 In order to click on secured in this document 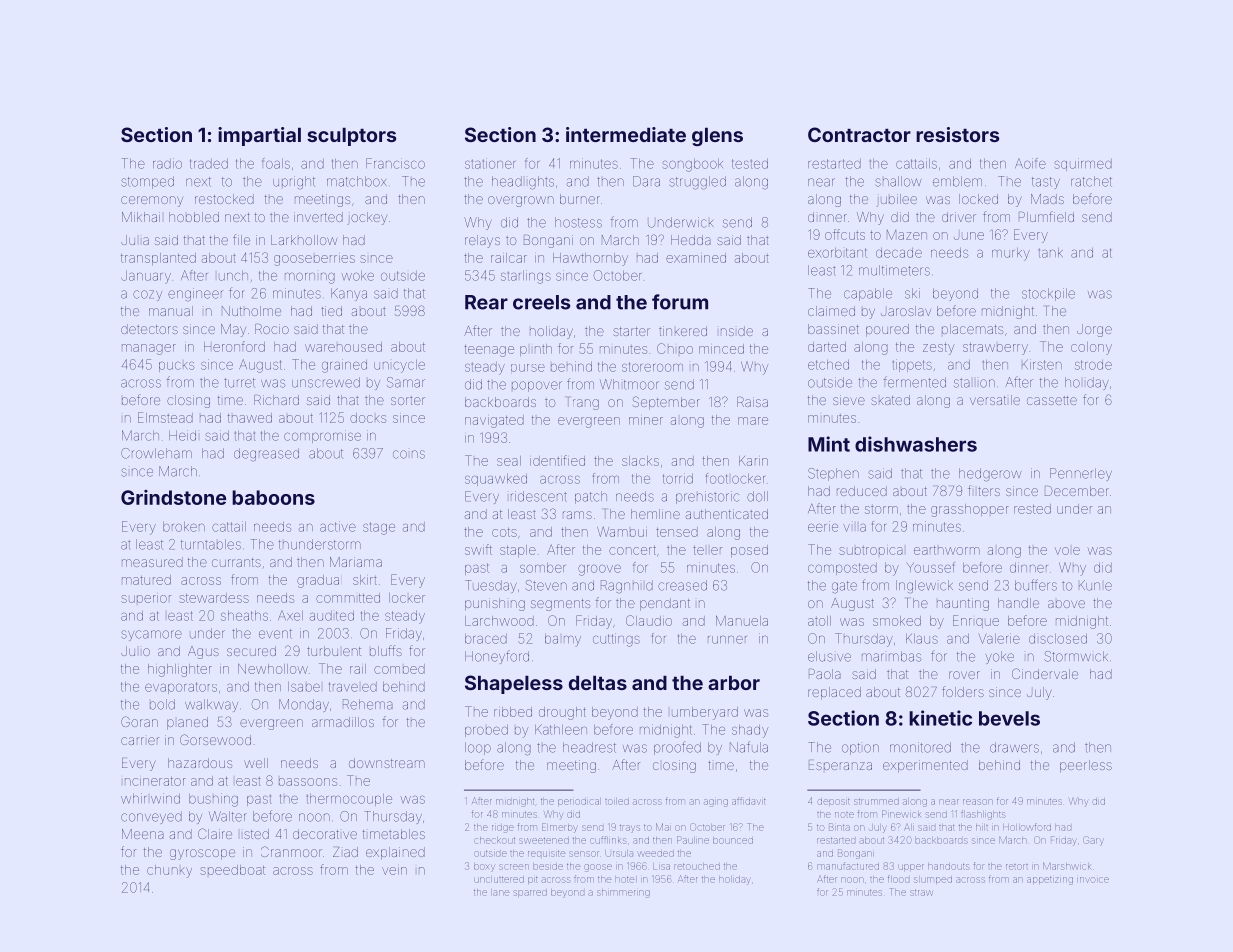, I will do `click(251, 651)`.
